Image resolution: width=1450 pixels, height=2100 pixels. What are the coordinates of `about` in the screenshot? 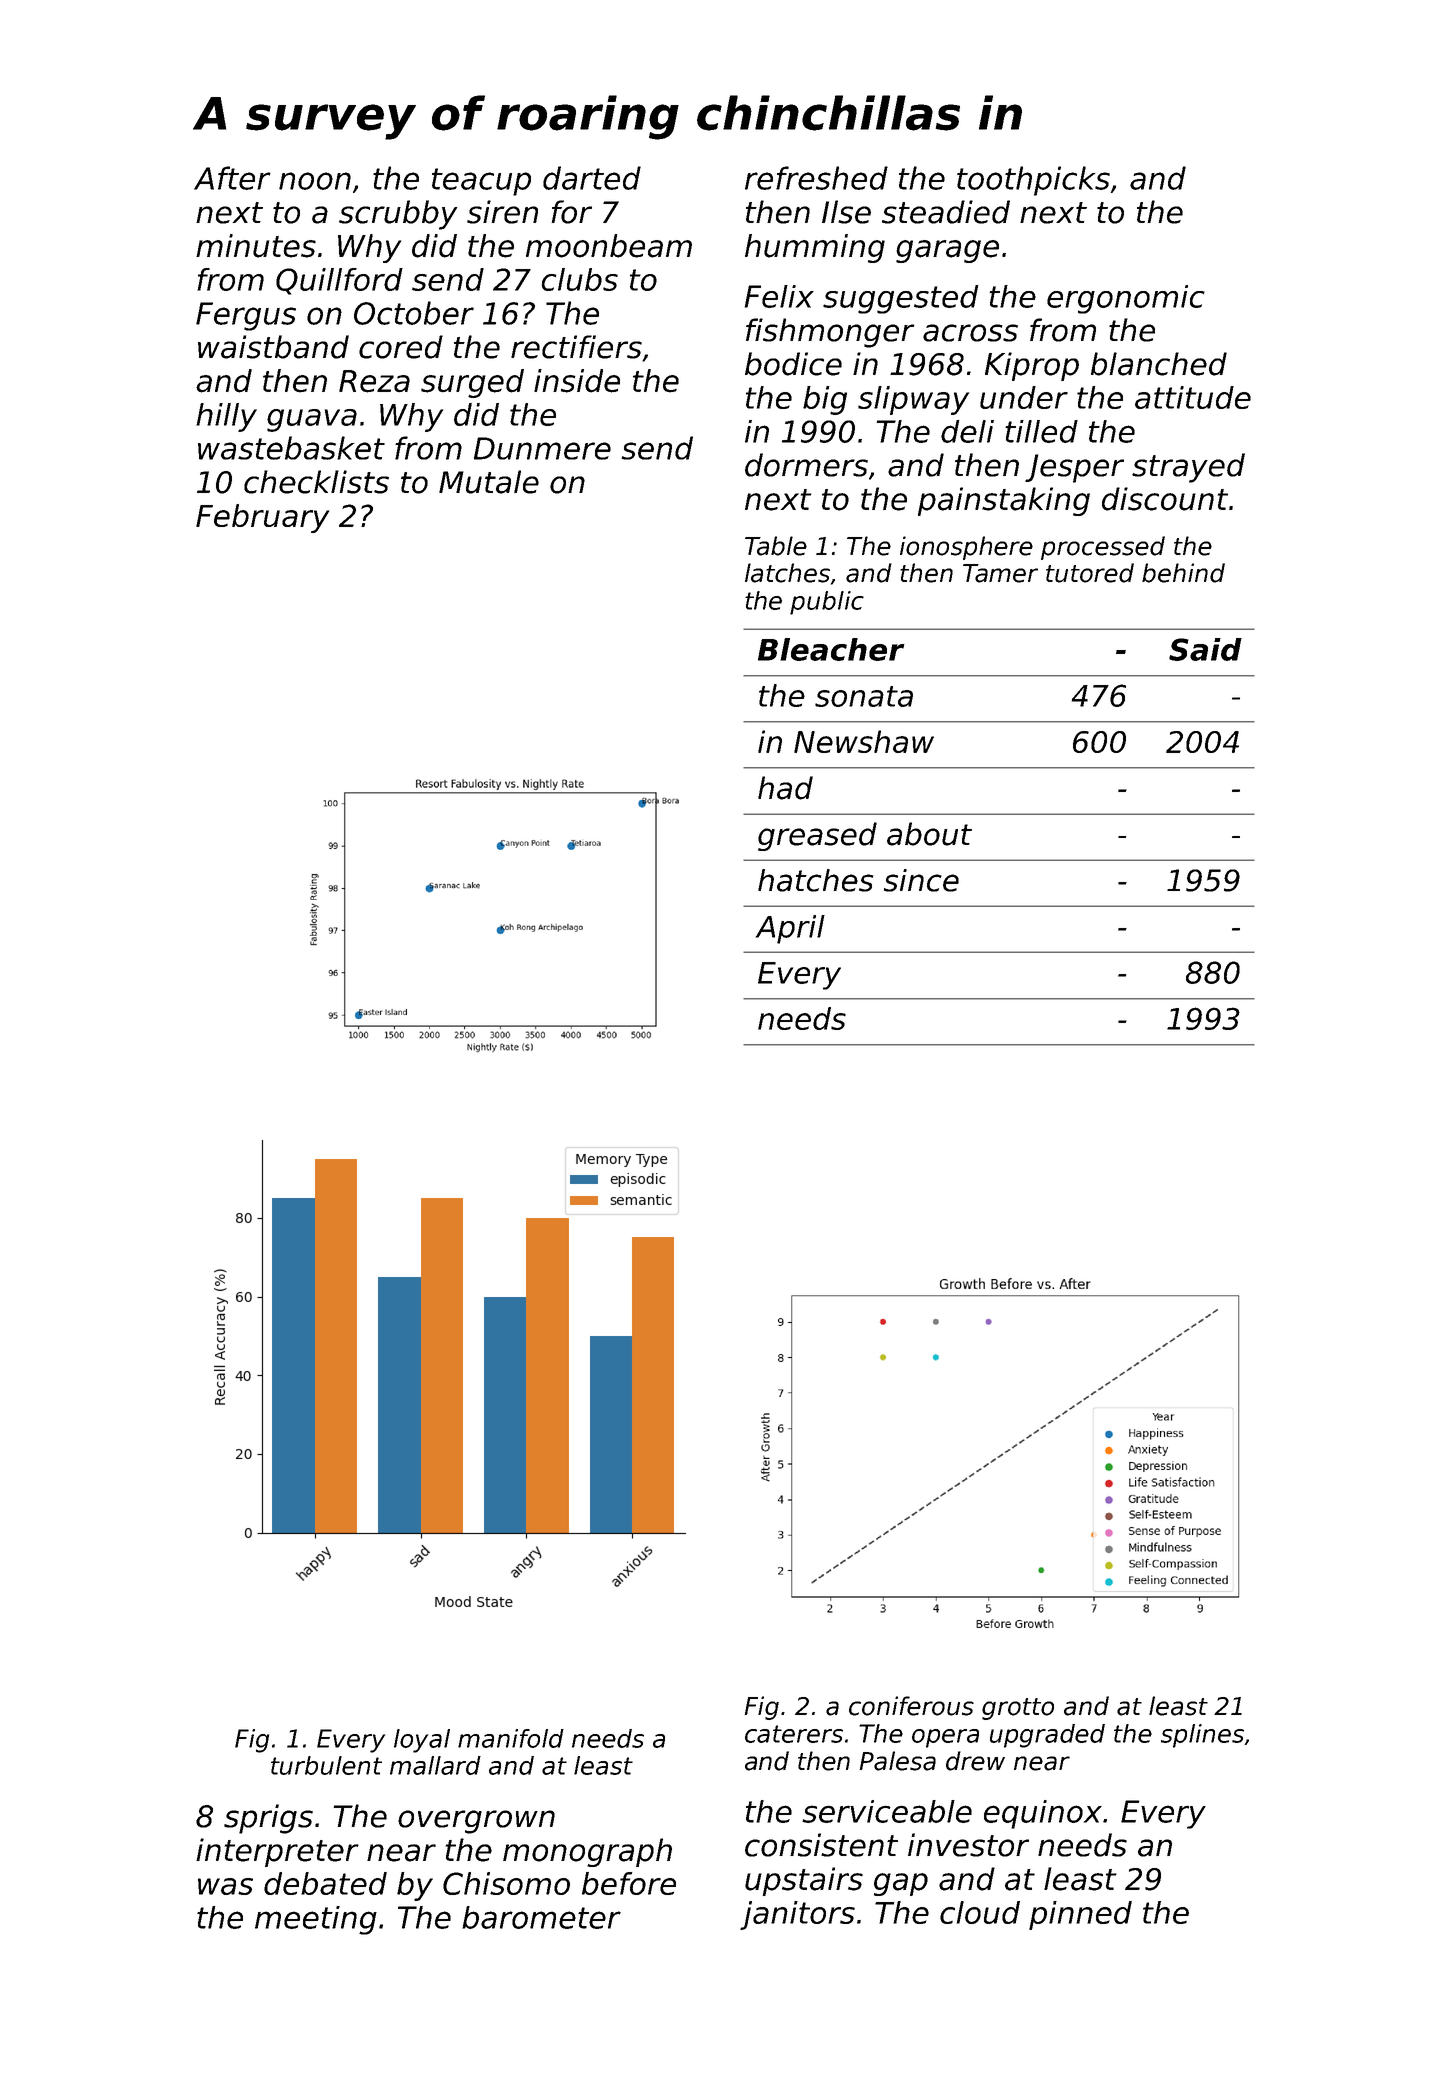 It's located at (929, 834).
